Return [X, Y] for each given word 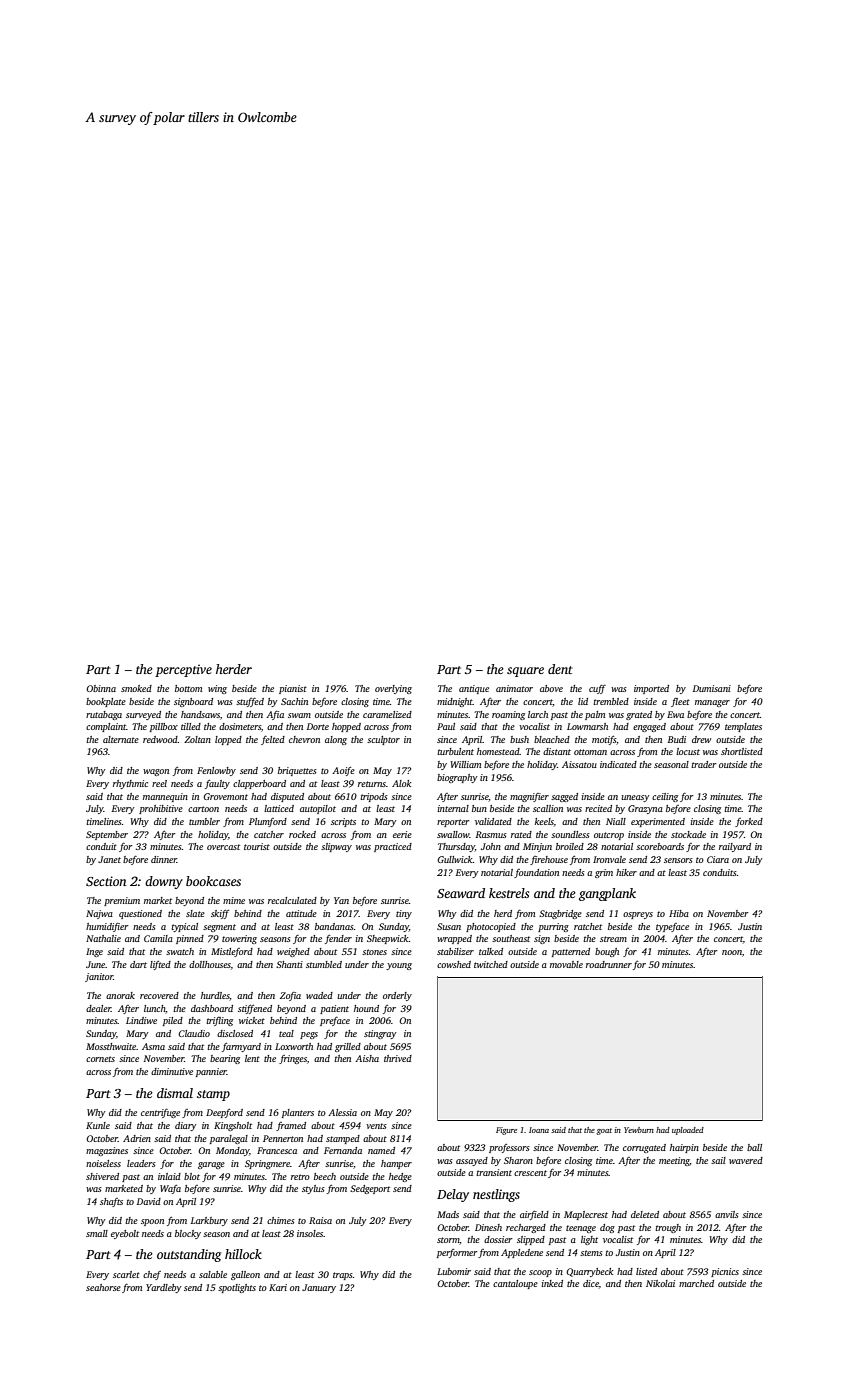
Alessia [342, 1112]
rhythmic [130, 784]
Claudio [194, 1033]
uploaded [688, 1131]
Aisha [367, 1058]
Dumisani [712, 688]
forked [749, 822]
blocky [188, 1234]
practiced [393, 847]
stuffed [250, 702]
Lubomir [454, 1271]
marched [696, 1283]
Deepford [224, 1113]
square [525, 672]
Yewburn [639, 1130]
